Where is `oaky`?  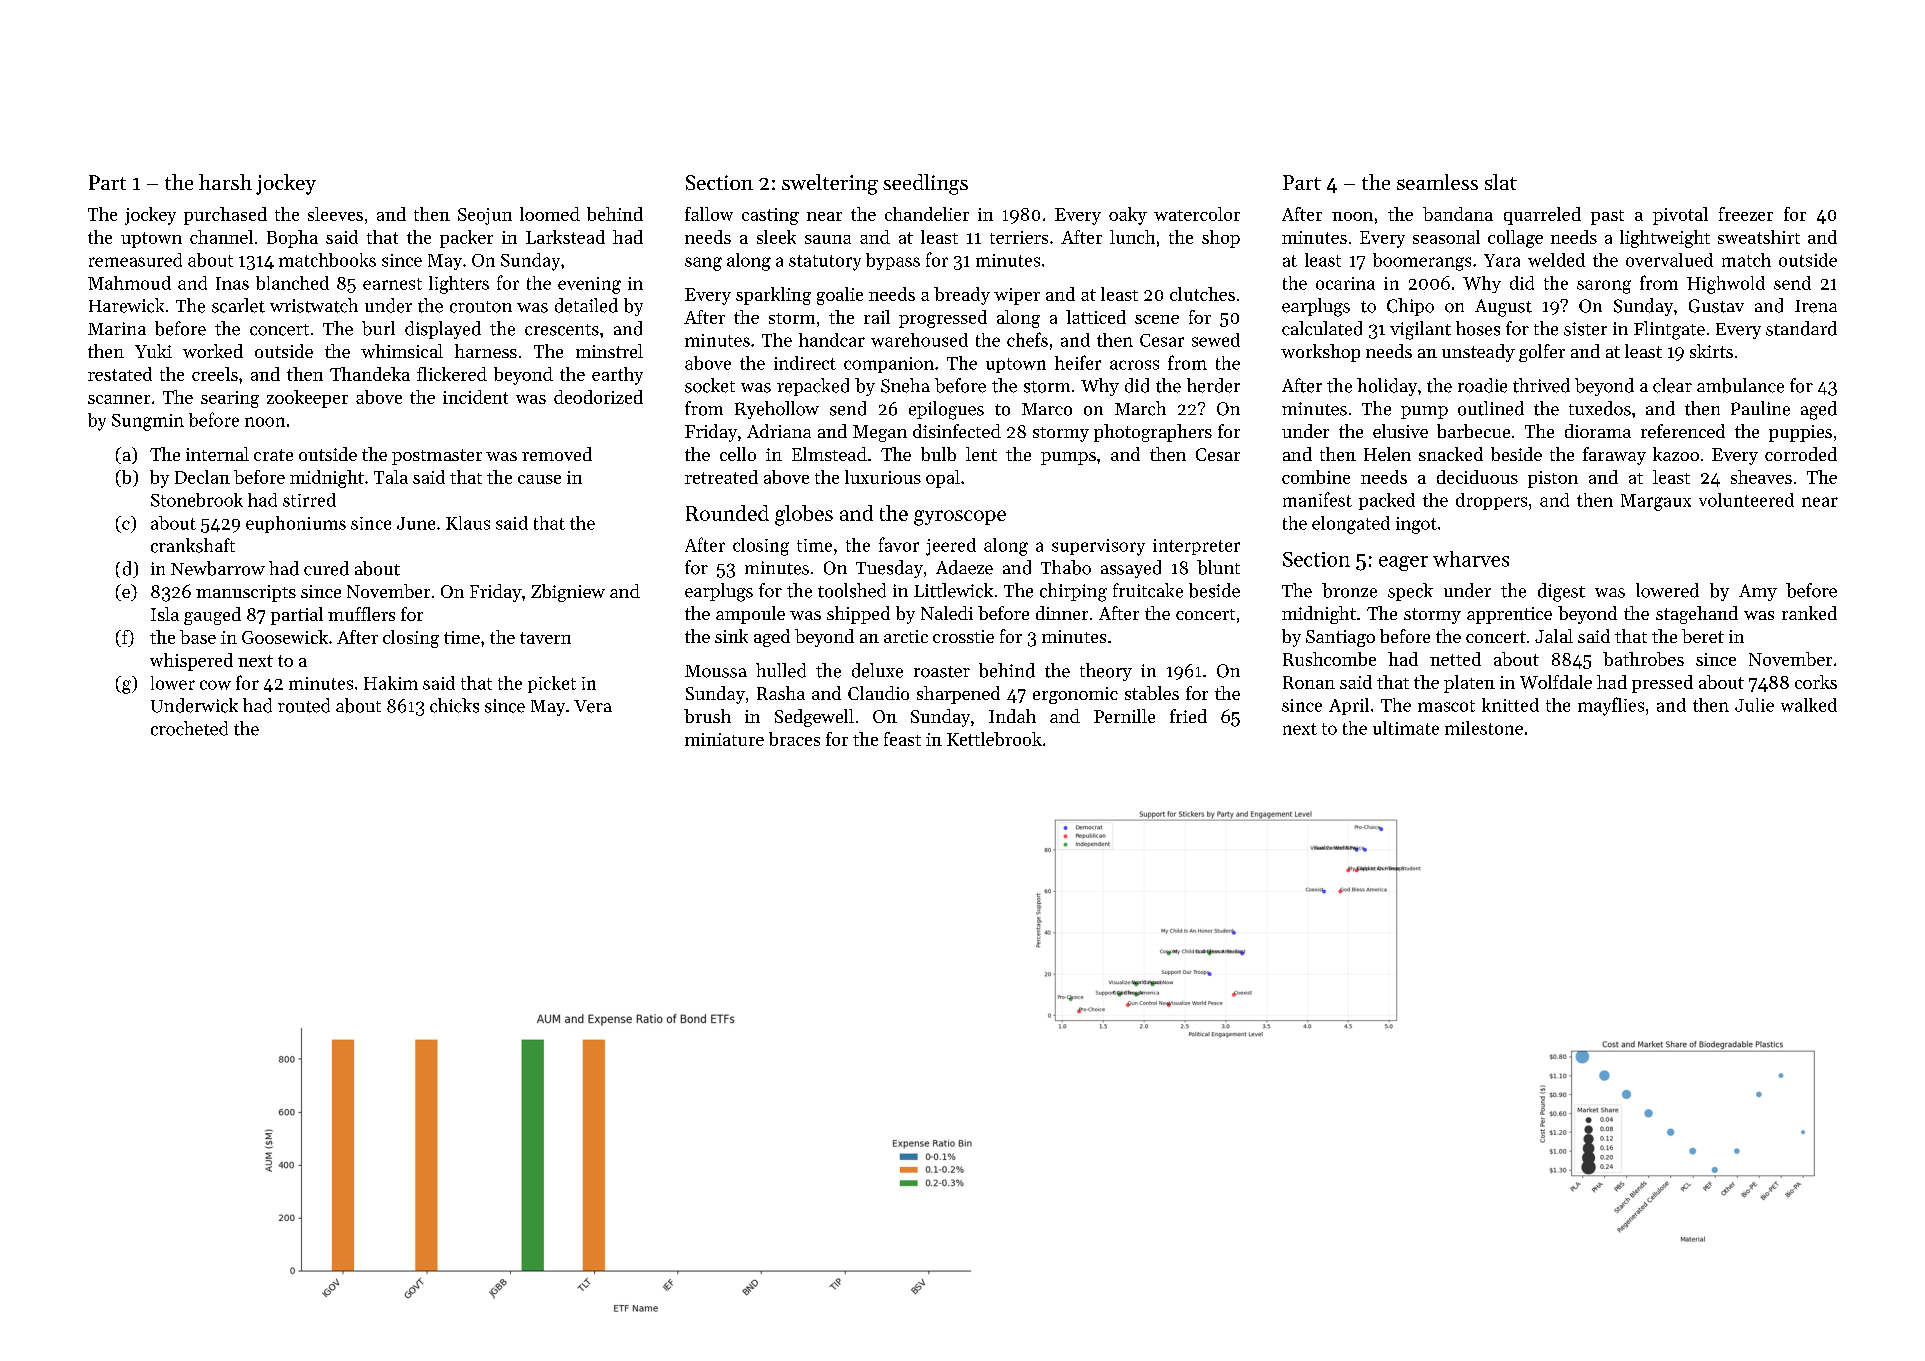
oaky is located at coordinates (1128, 216).
